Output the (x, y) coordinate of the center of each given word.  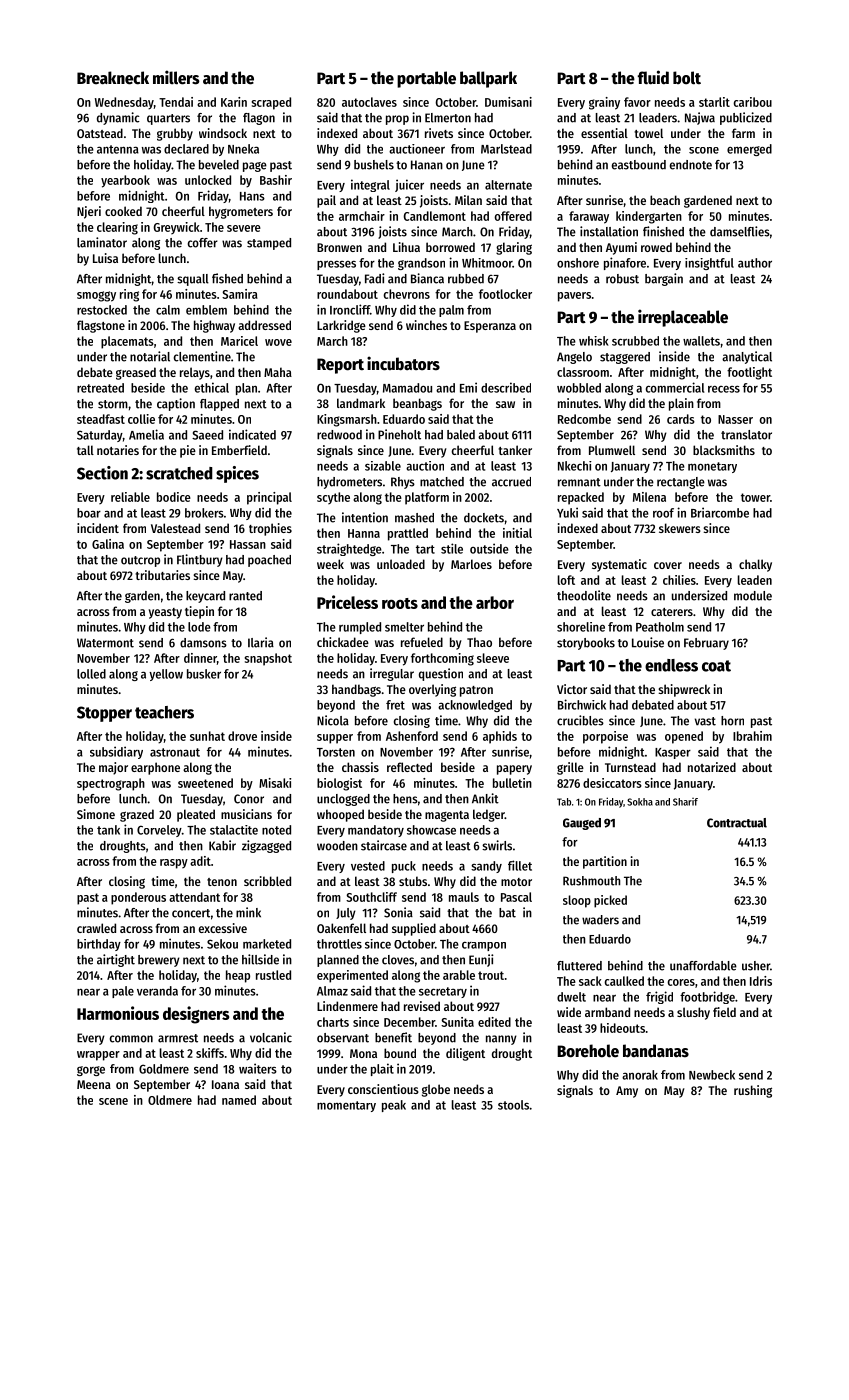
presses (336, 265)
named (239, 1100)
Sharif (685, 802)
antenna (118, 149)
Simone (96, 814)
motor (516, 882)
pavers (574, 297)
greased (136, 373)
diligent (465, 1054)
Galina (108, 544)
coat (716, 666)
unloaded (401, 564)
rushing (753, 1091)
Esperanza (490, 327)
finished (663, 231)
